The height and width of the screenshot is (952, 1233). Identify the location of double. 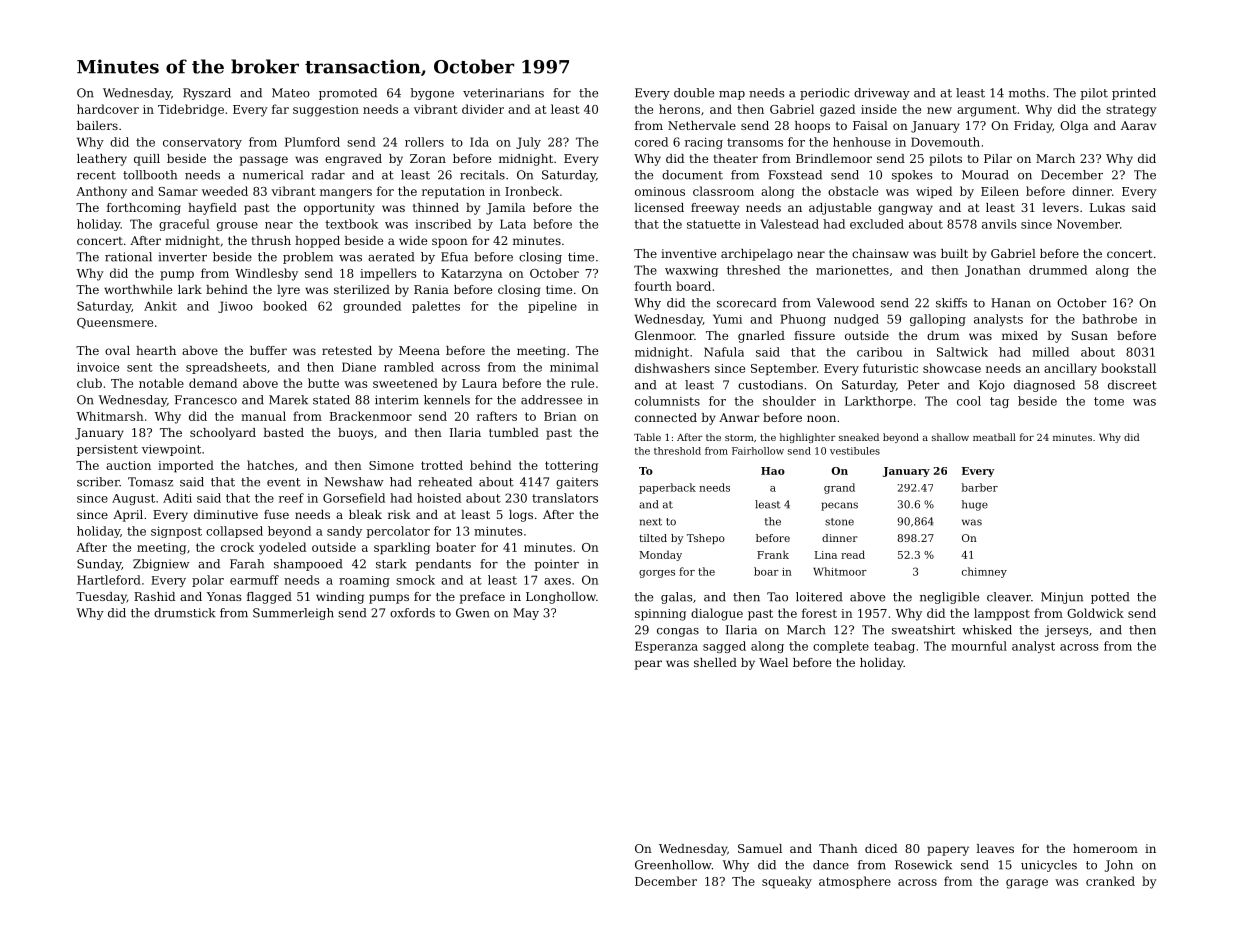
(694, 93).
